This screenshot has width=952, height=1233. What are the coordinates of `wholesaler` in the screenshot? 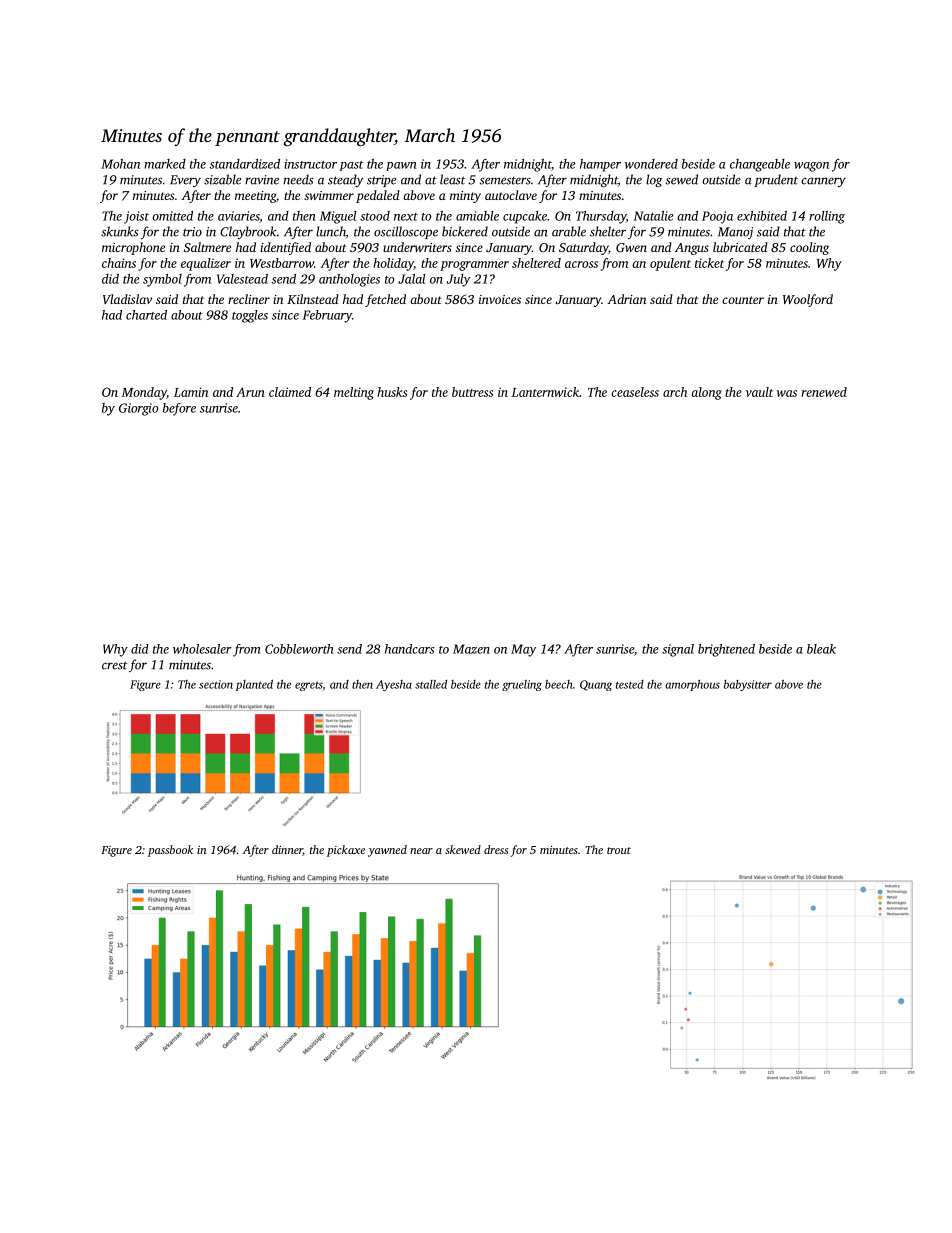 It's located at (202, 649).
